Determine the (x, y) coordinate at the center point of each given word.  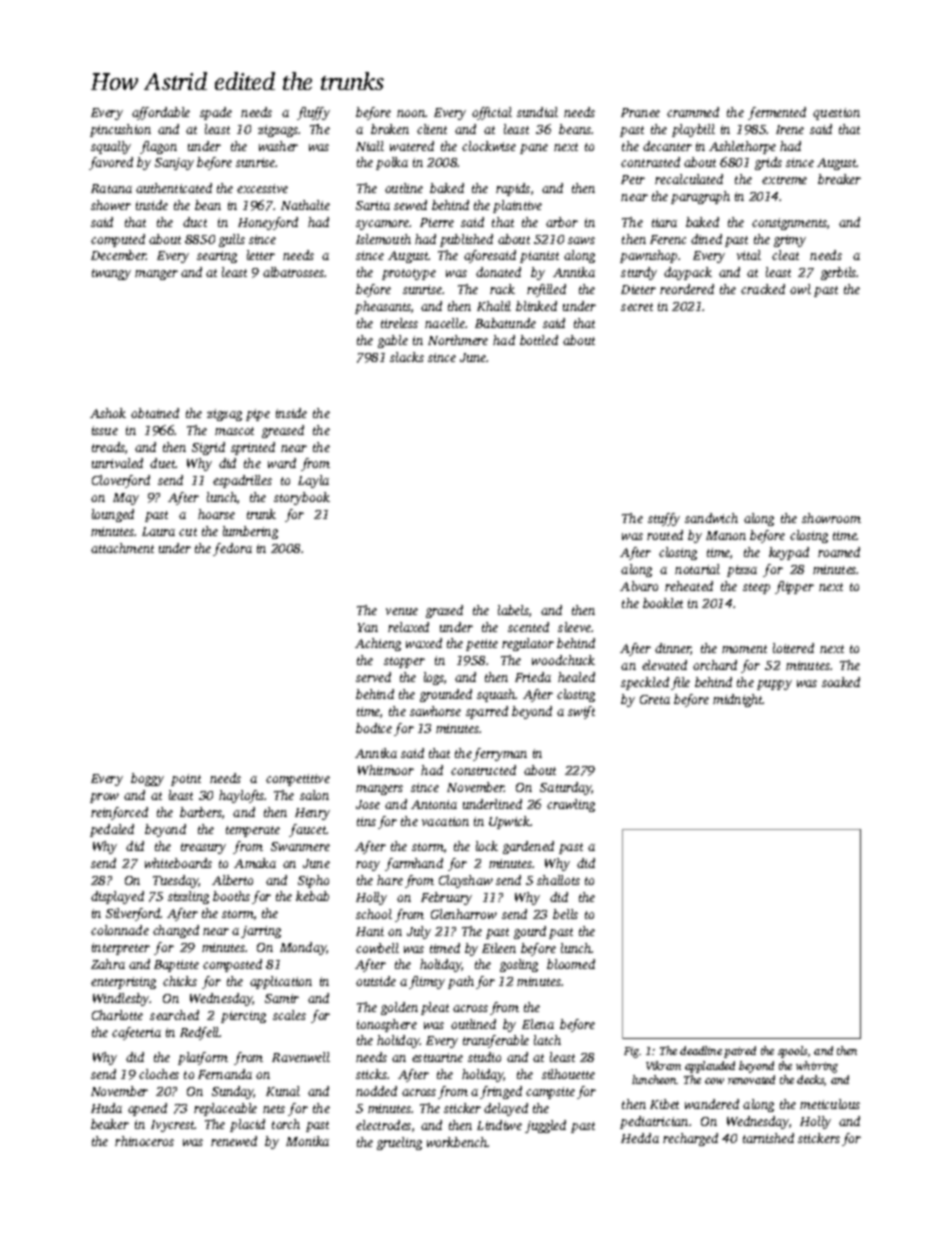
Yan (368, 627)
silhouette (568, 1074)
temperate (253, 831)
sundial (537, 112)
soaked (841, 682)
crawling (571, 805)
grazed (444, 611)
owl (800, 289)
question (836, 114)
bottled (539, 340)
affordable (161, 113)
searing (217, 257)
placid (247, 1125)
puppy (774, 685)
